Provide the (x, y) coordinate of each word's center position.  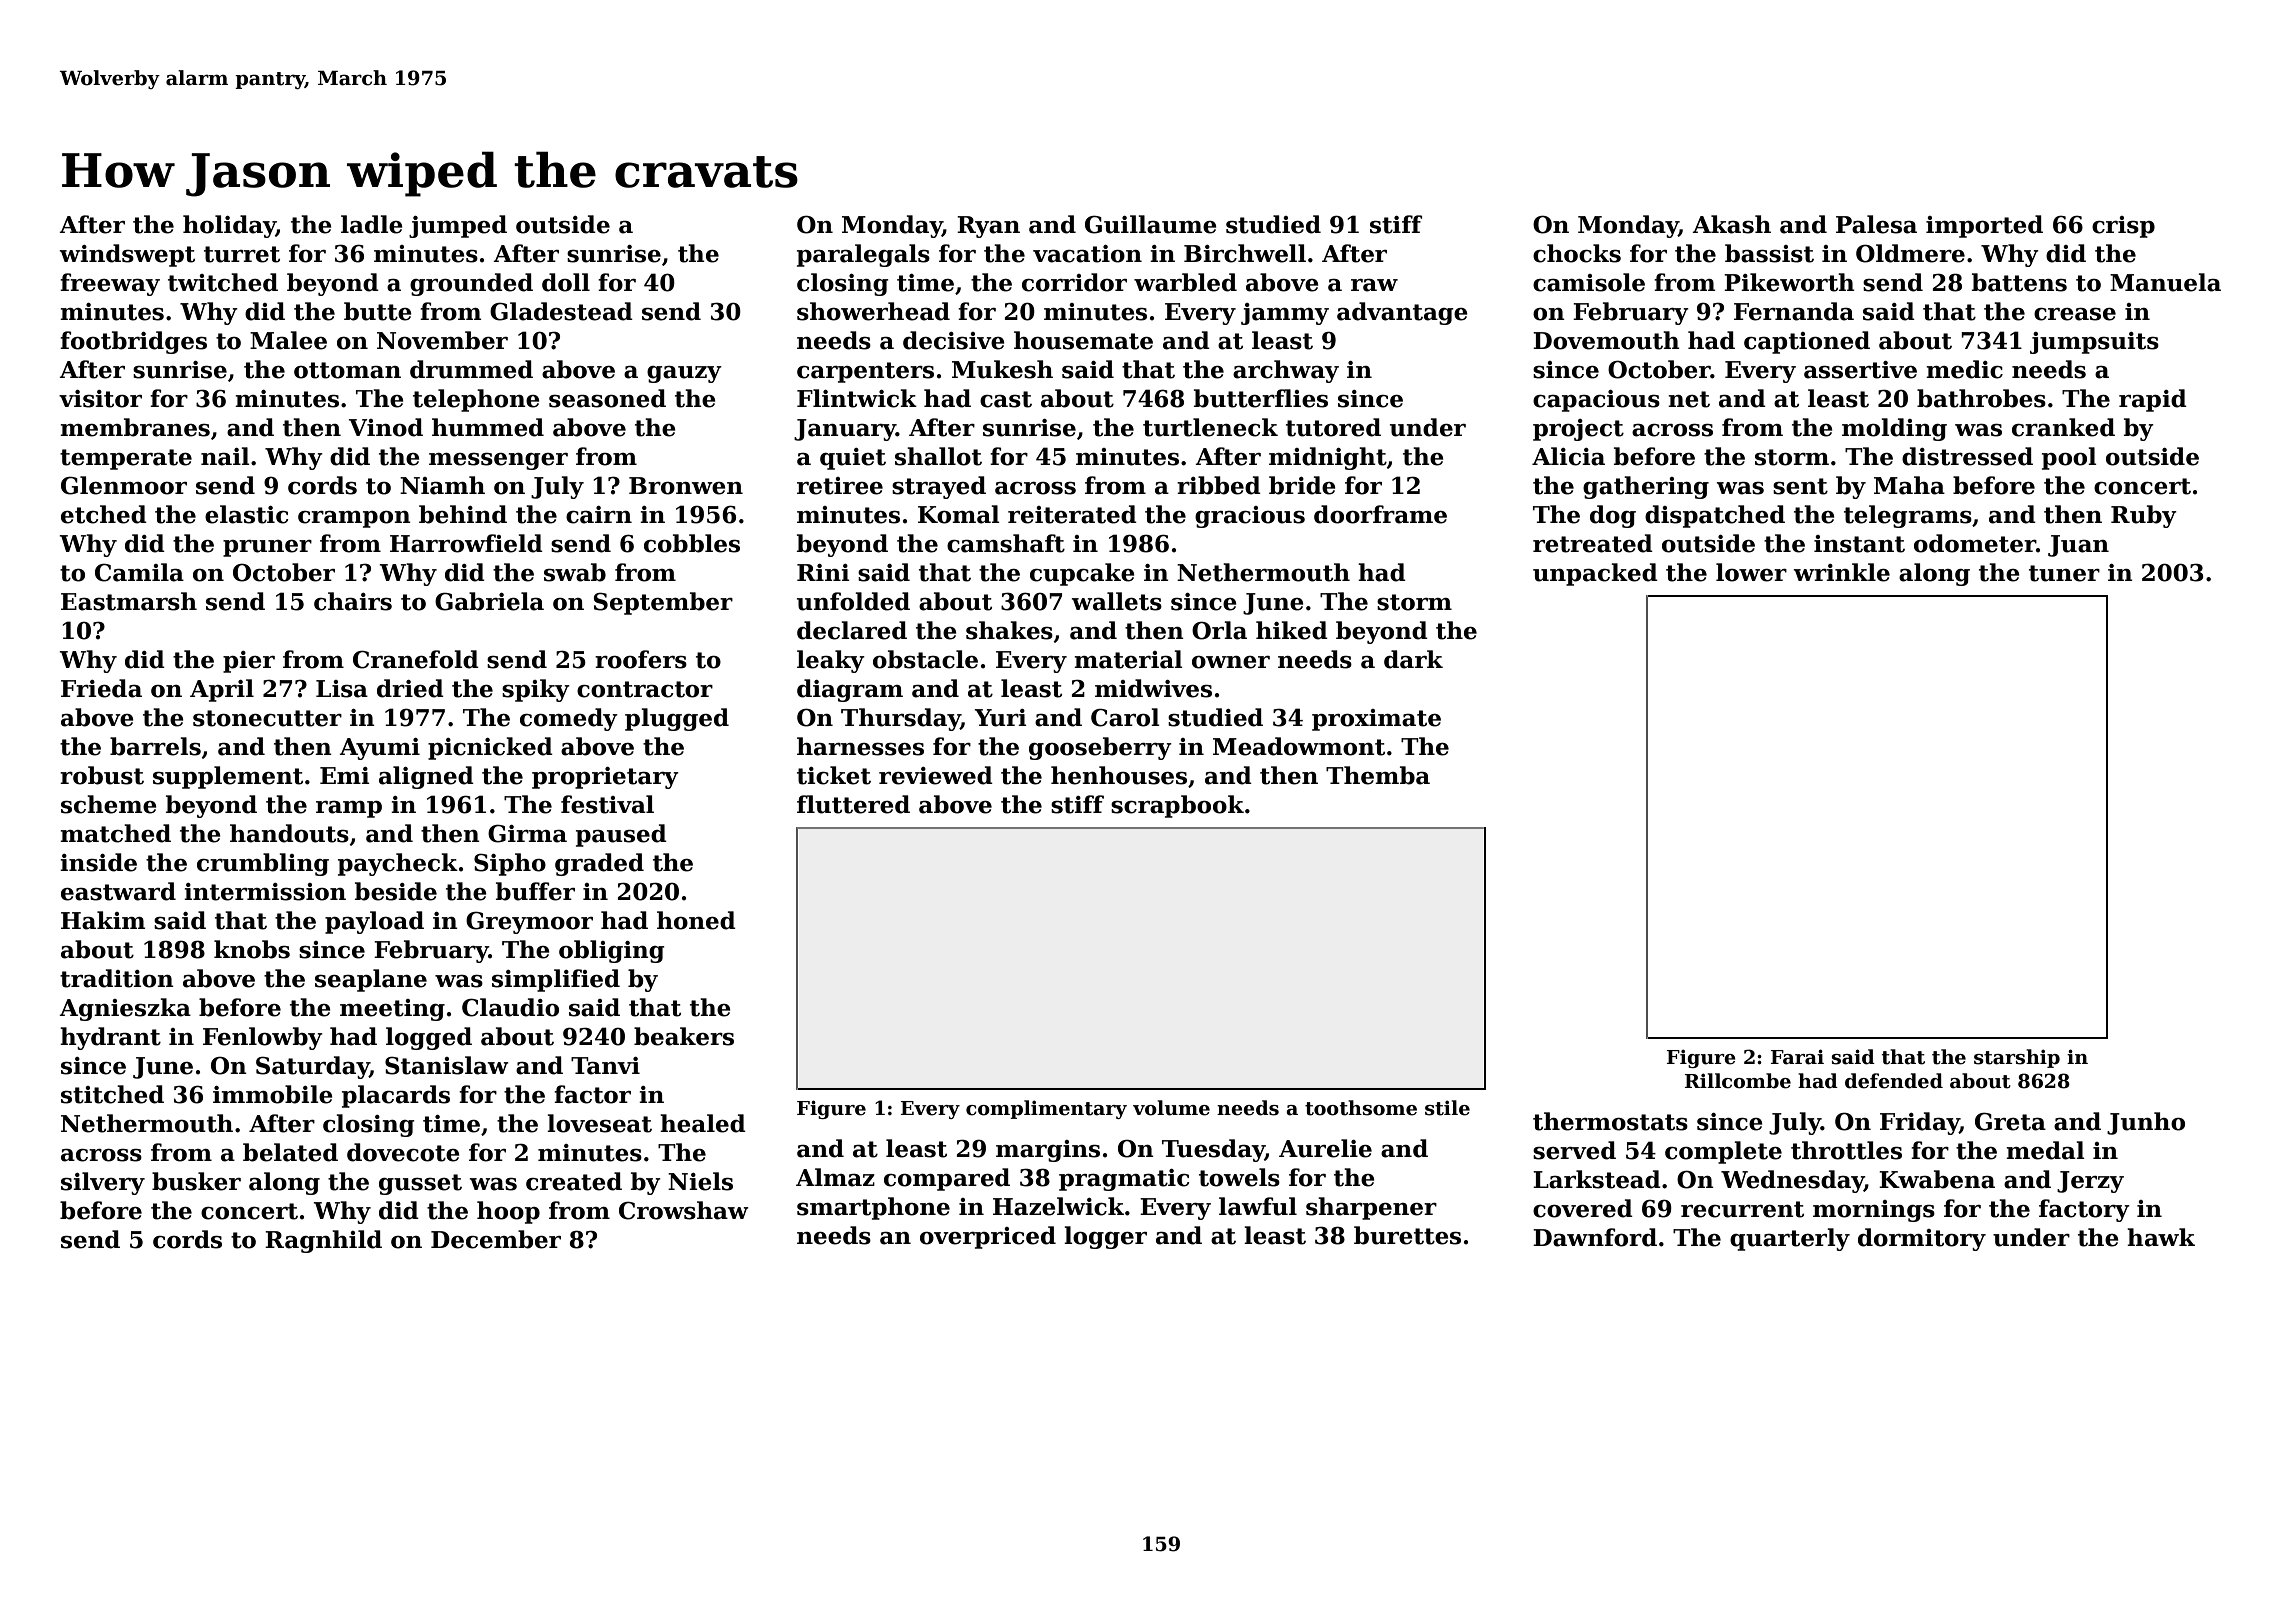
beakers (684, 1036)
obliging (612, 951)
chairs (353, 601)
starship (2017, 1058)
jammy (1285, 314)
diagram (850, 690)
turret (242, 254)
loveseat (599, 1123)
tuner (2064, 573)
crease (2075, 314)
